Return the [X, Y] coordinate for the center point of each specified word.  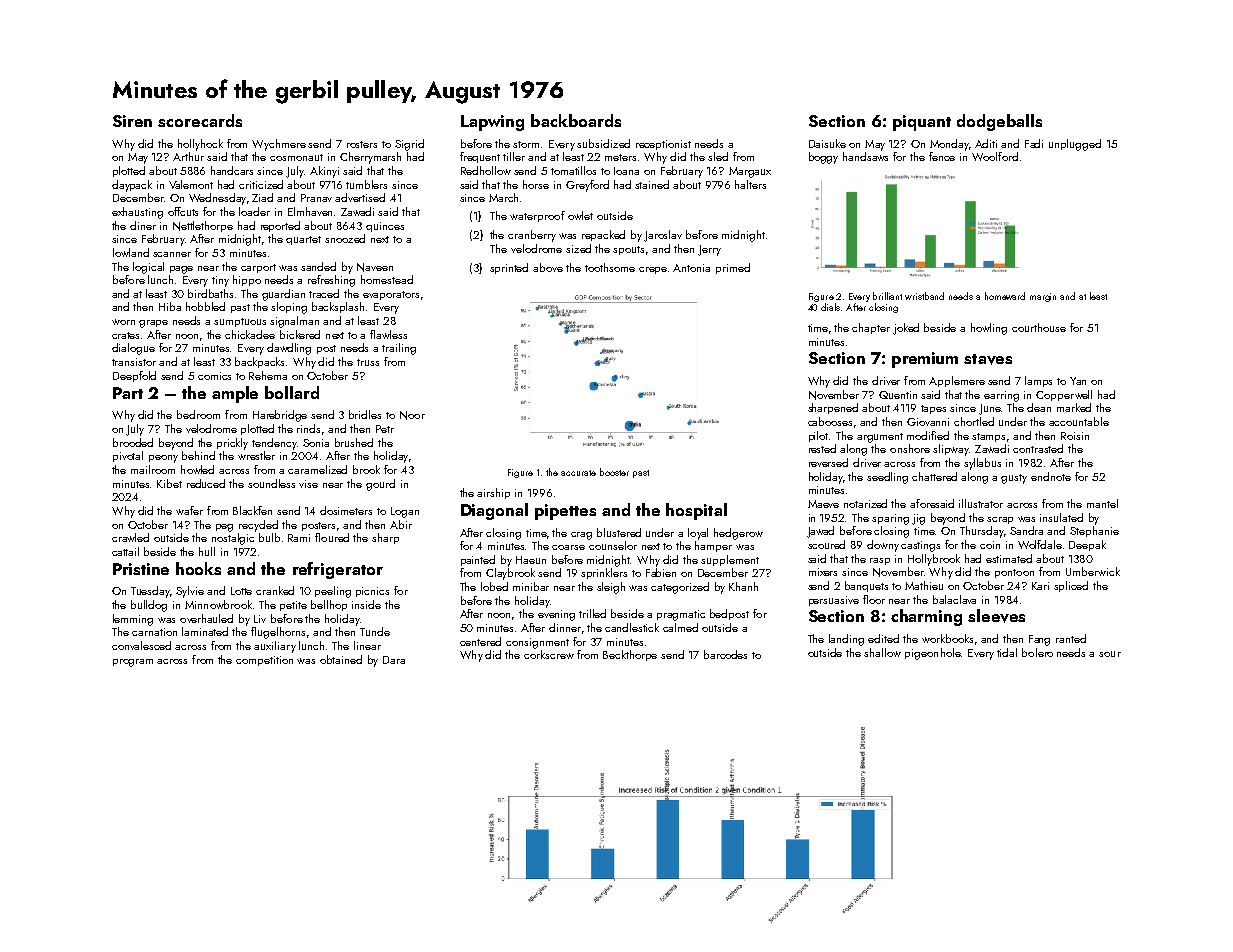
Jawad [820, 532]
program [133, 663]
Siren [132, 121]
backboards [576, 120]
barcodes [725, 654]
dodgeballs [999, 122]
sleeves [996, 616]
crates [125, 335]
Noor [412, 415]
